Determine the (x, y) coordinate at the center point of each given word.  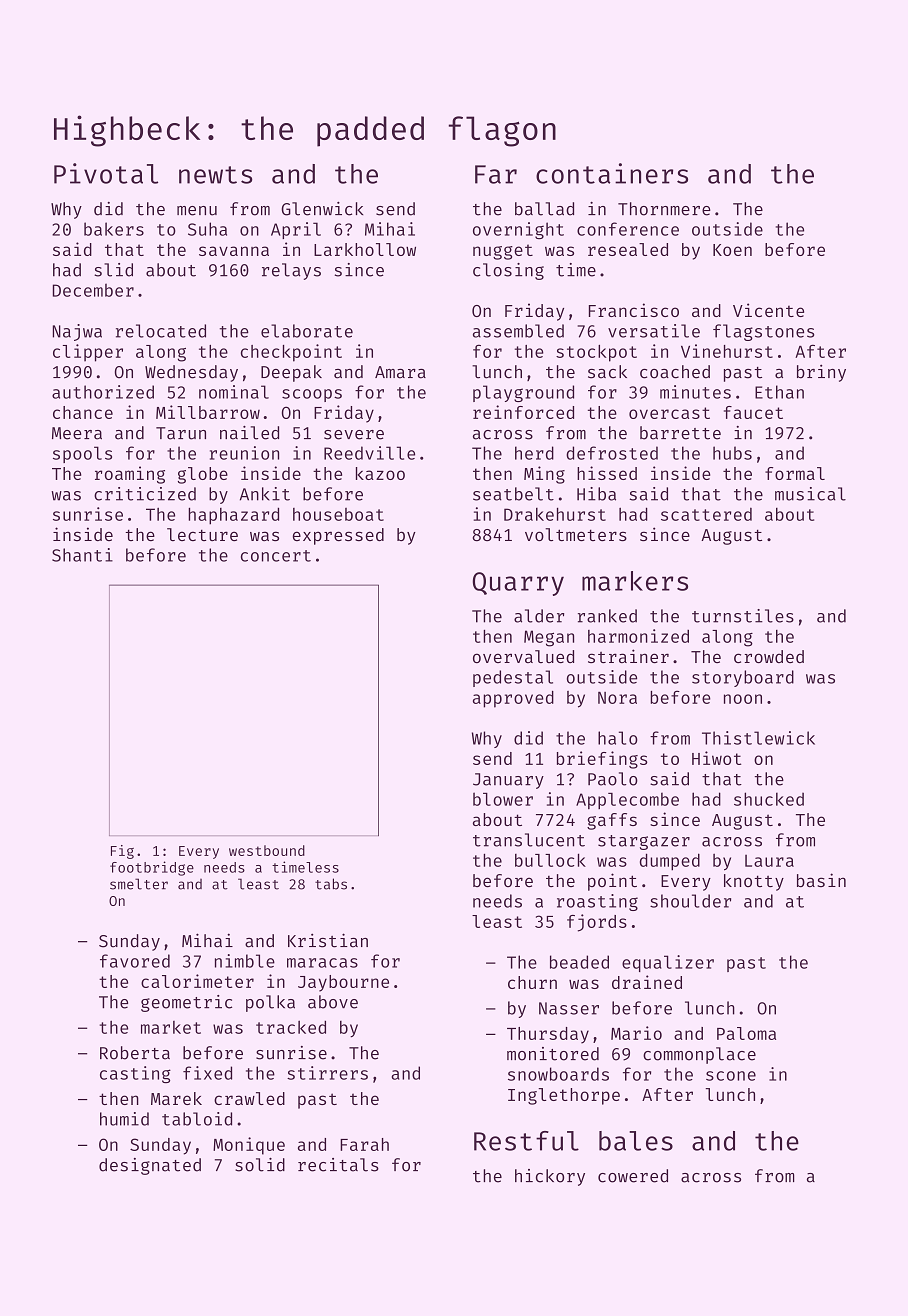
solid (260, 1165)
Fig (122, 852)
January (508, 781)
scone (731, 1076)
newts (216, 175)
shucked (769, 799)
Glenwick (322, 209)
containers (612, 173)
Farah (364, 1144)
